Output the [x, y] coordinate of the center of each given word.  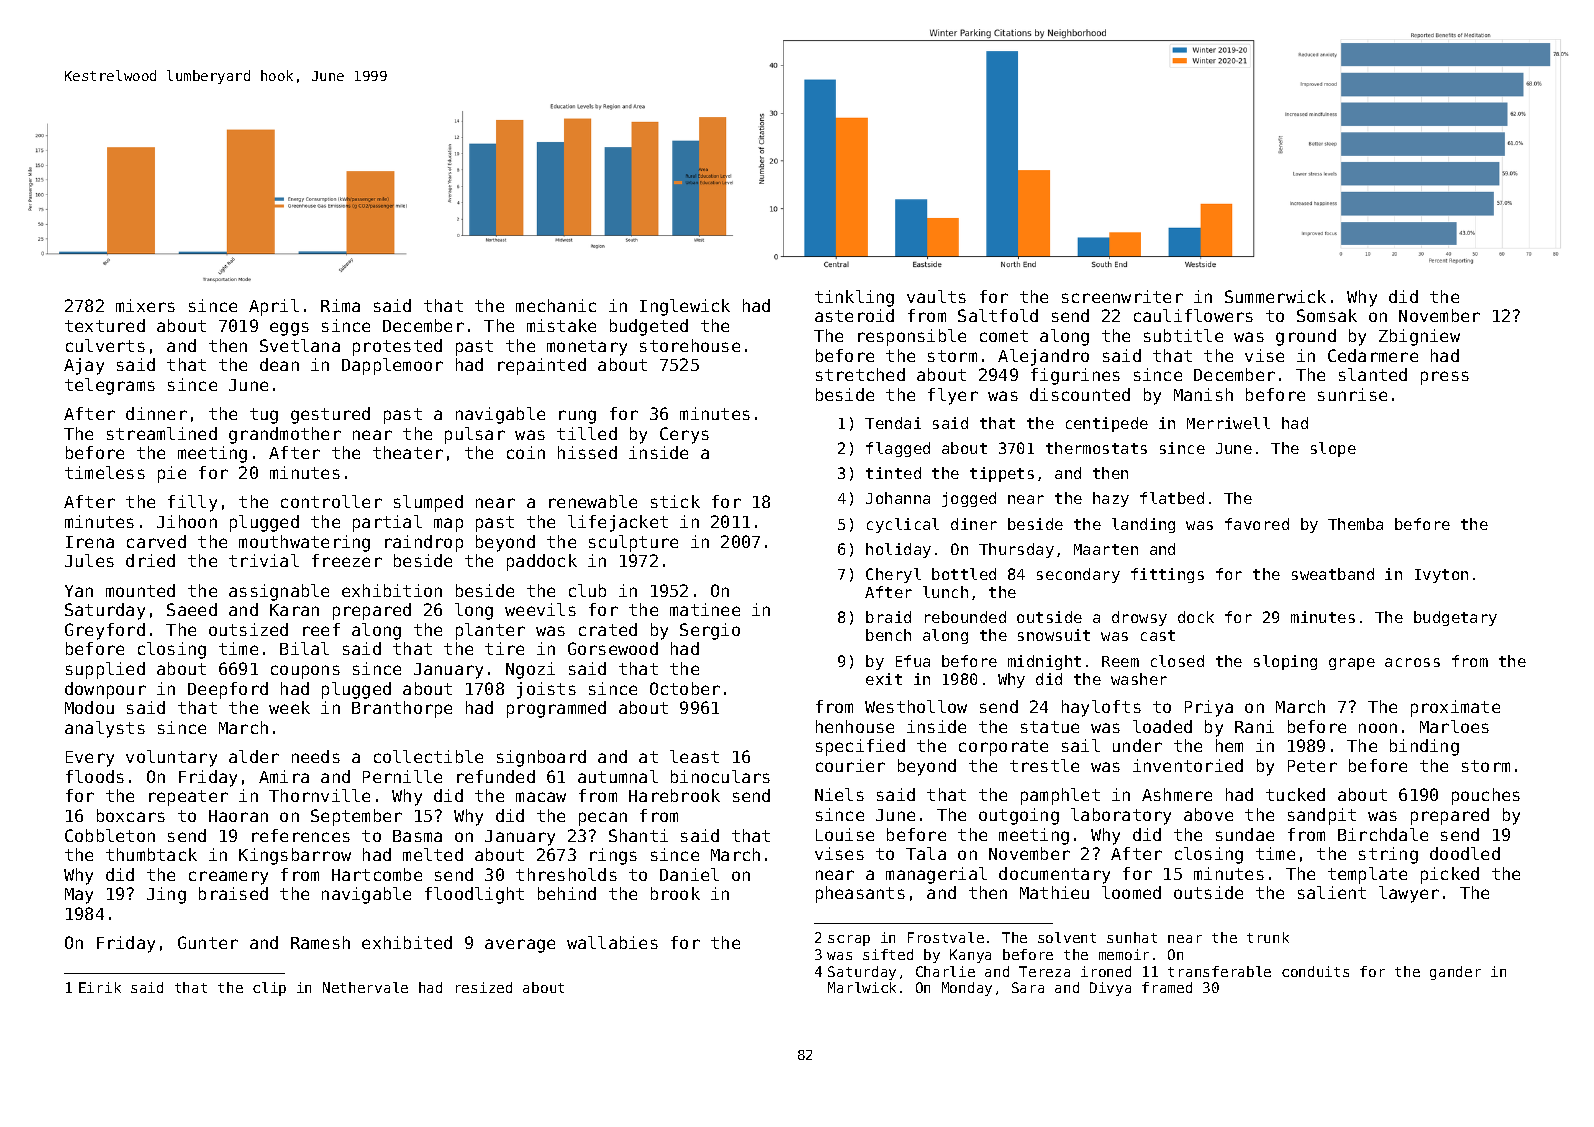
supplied [105, 670]
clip [269, 989]
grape [1352, 664]
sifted [888, 954]
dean [279, 364]
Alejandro [1043, 357]
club [587, 590]
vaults [936, 296]
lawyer [1409, 894]
